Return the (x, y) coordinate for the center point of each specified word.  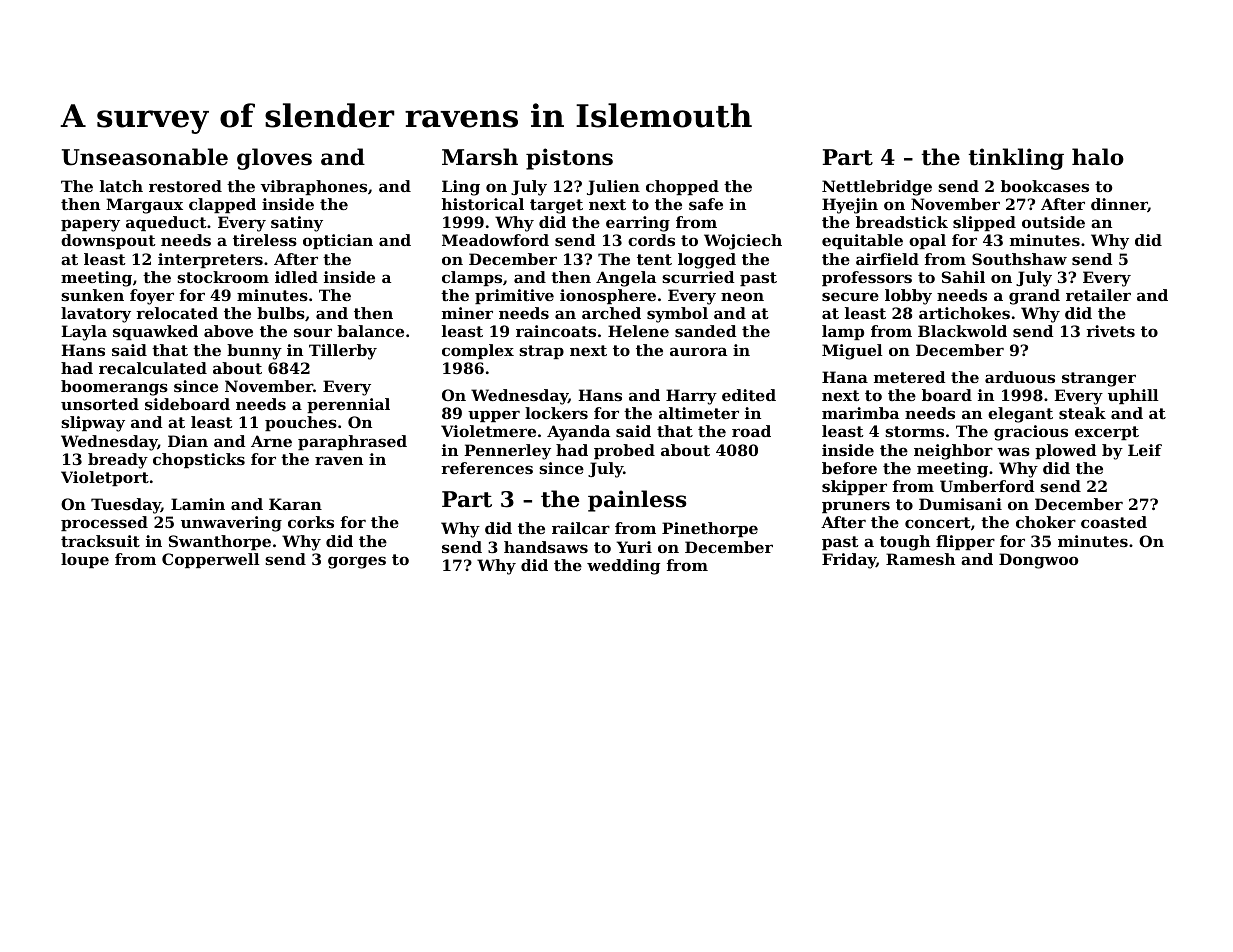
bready (118, 461)
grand (1034, 297)
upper (494, 416)
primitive (514, 296)
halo (1098, 157)
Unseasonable (145, 157)
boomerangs (114, 388)
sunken (92, 295)
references (487, 468)
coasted (1114, 522)
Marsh (480, 157)
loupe (85, 560)
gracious (1031, 433)
